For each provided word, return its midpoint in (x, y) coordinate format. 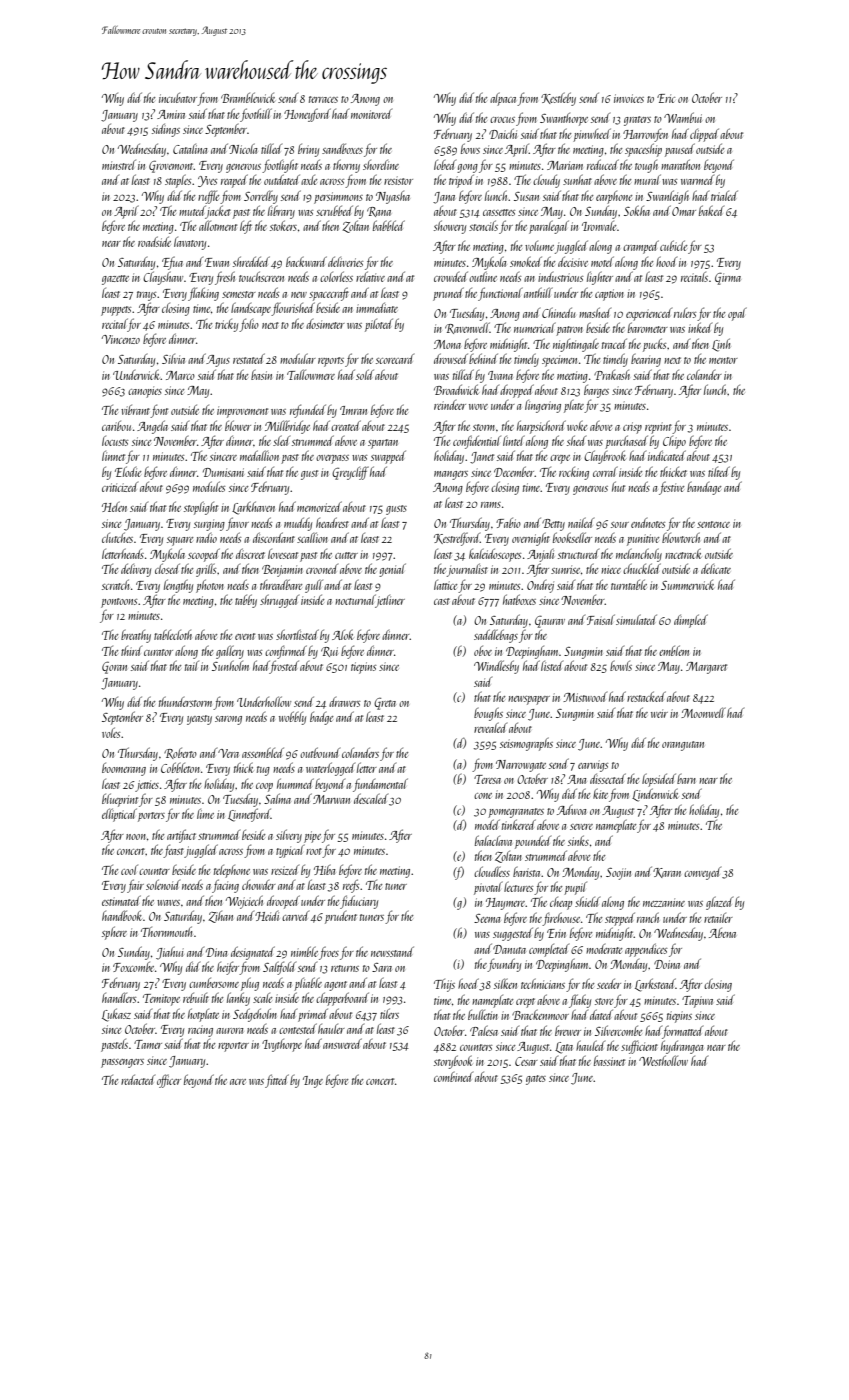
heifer (228, 968)
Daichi (503, 133)
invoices (629, 98)
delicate (716, 568)
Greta (385, 704)
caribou (116, 426)
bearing (646, 360)
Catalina (190, 149)
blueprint (120, 800)
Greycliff (350, 473)
